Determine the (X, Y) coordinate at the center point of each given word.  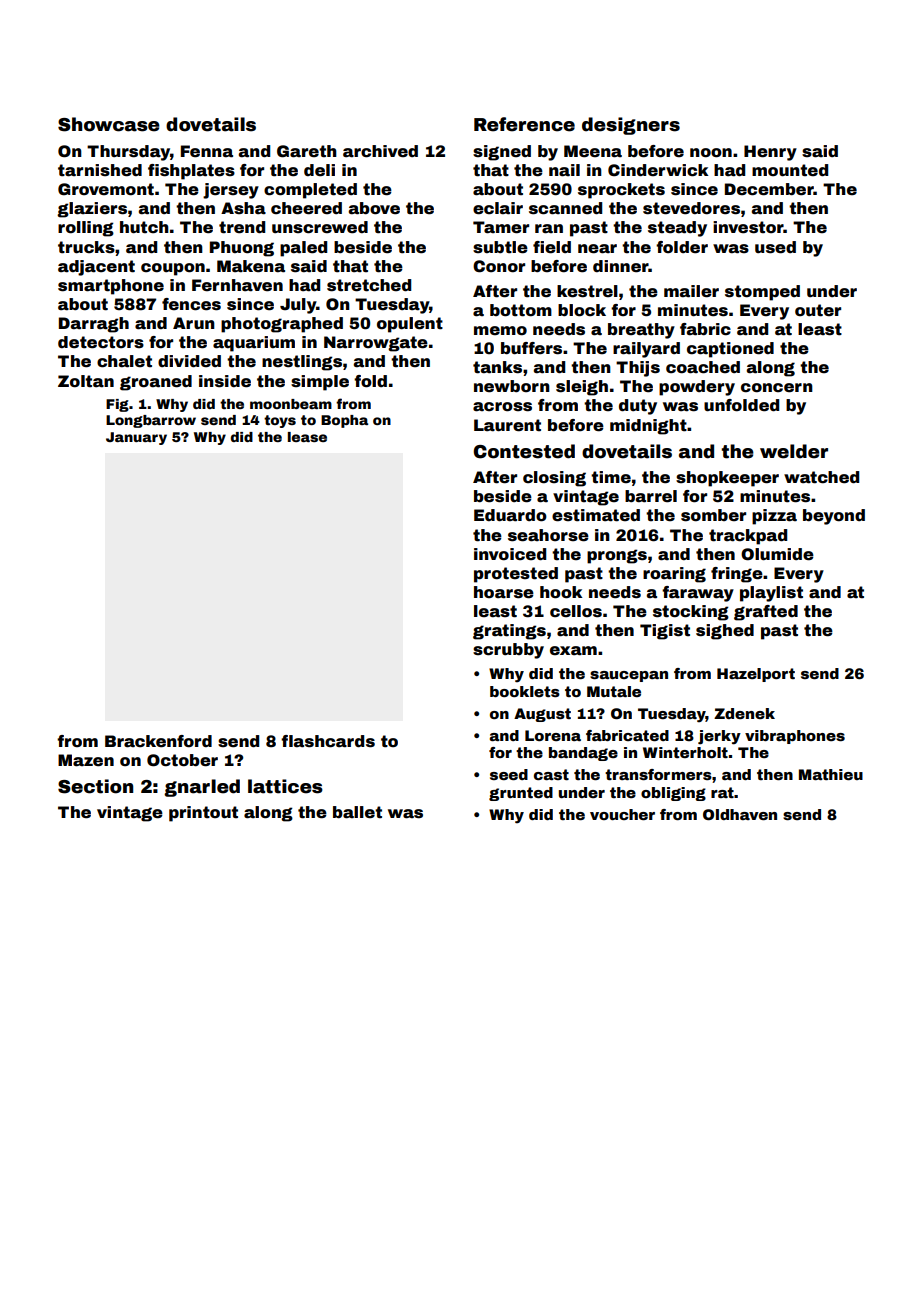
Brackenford (158, 741)
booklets (525, 691)
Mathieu (831, 774)
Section (95, 786)
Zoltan (86, 381)
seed (509, 774)
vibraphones (795, 737)
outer (818, 310)
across (502, 407)
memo (500, 331)
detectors (101, 342)
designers (631, 126)
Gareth (307, 151)
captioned (730, 350)
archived (380, 151)
